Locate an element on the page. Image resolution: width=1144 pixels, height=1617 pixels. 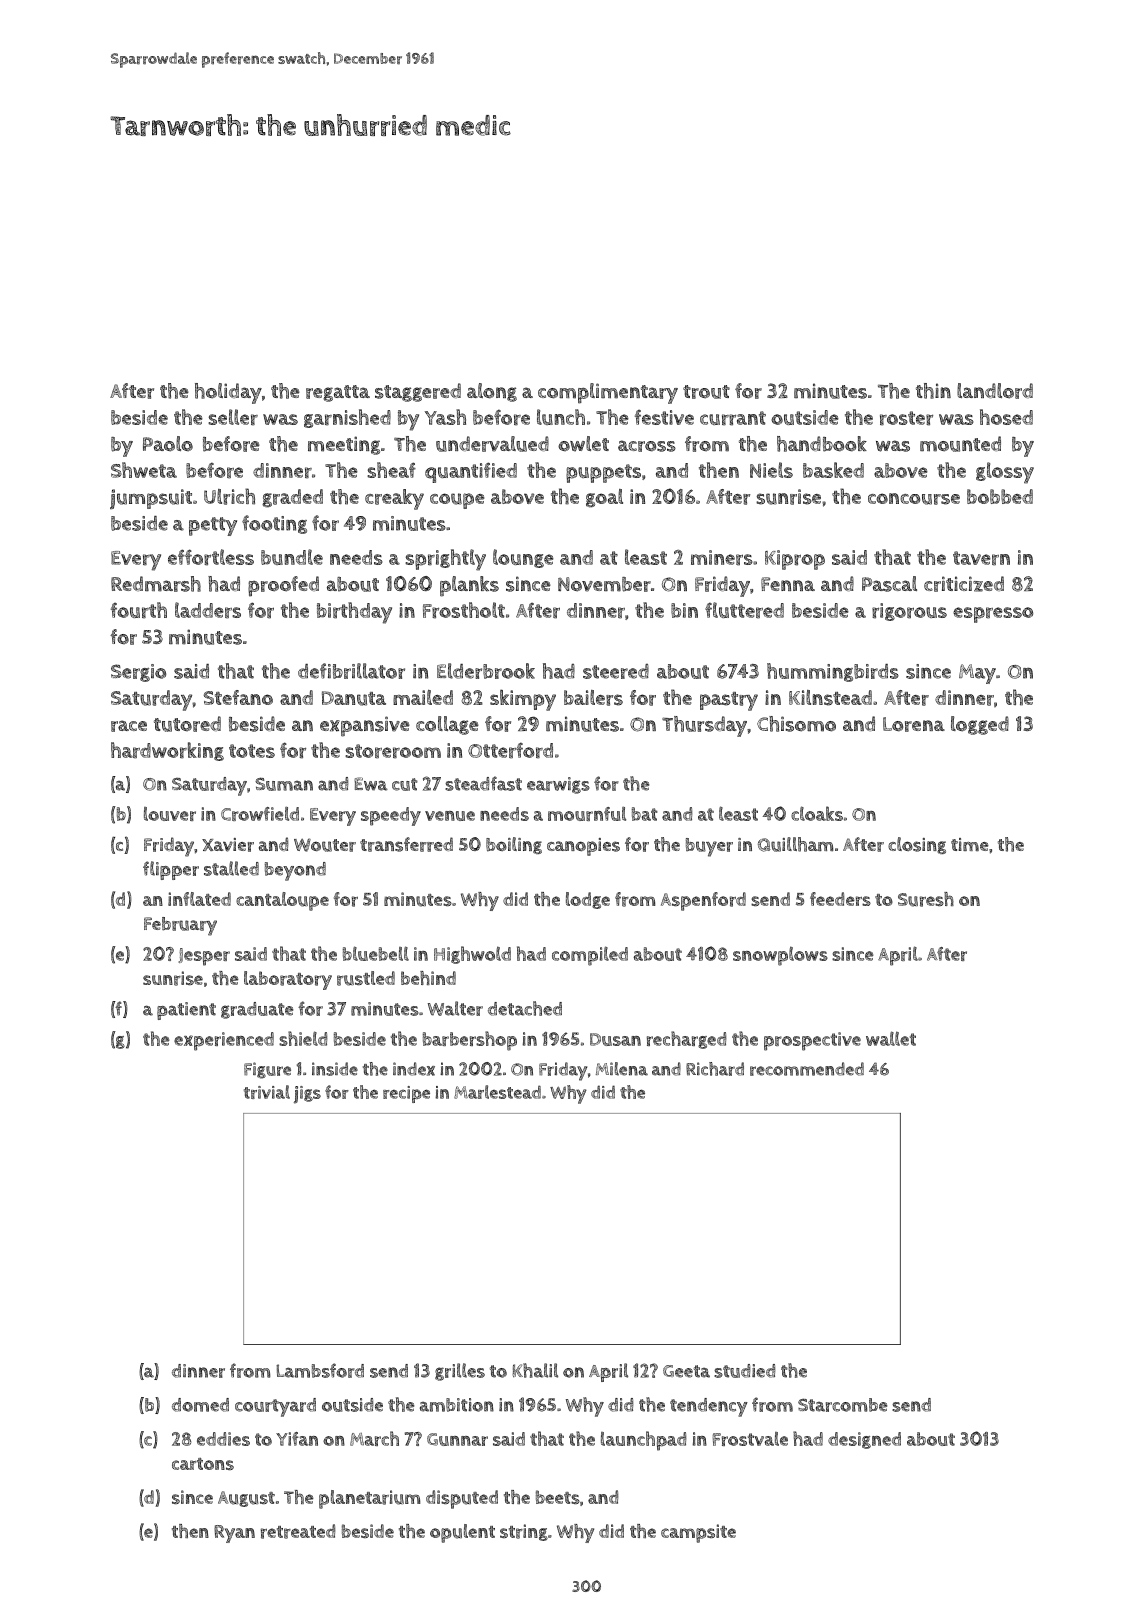
feeders is located at coordinates (840, 899).
